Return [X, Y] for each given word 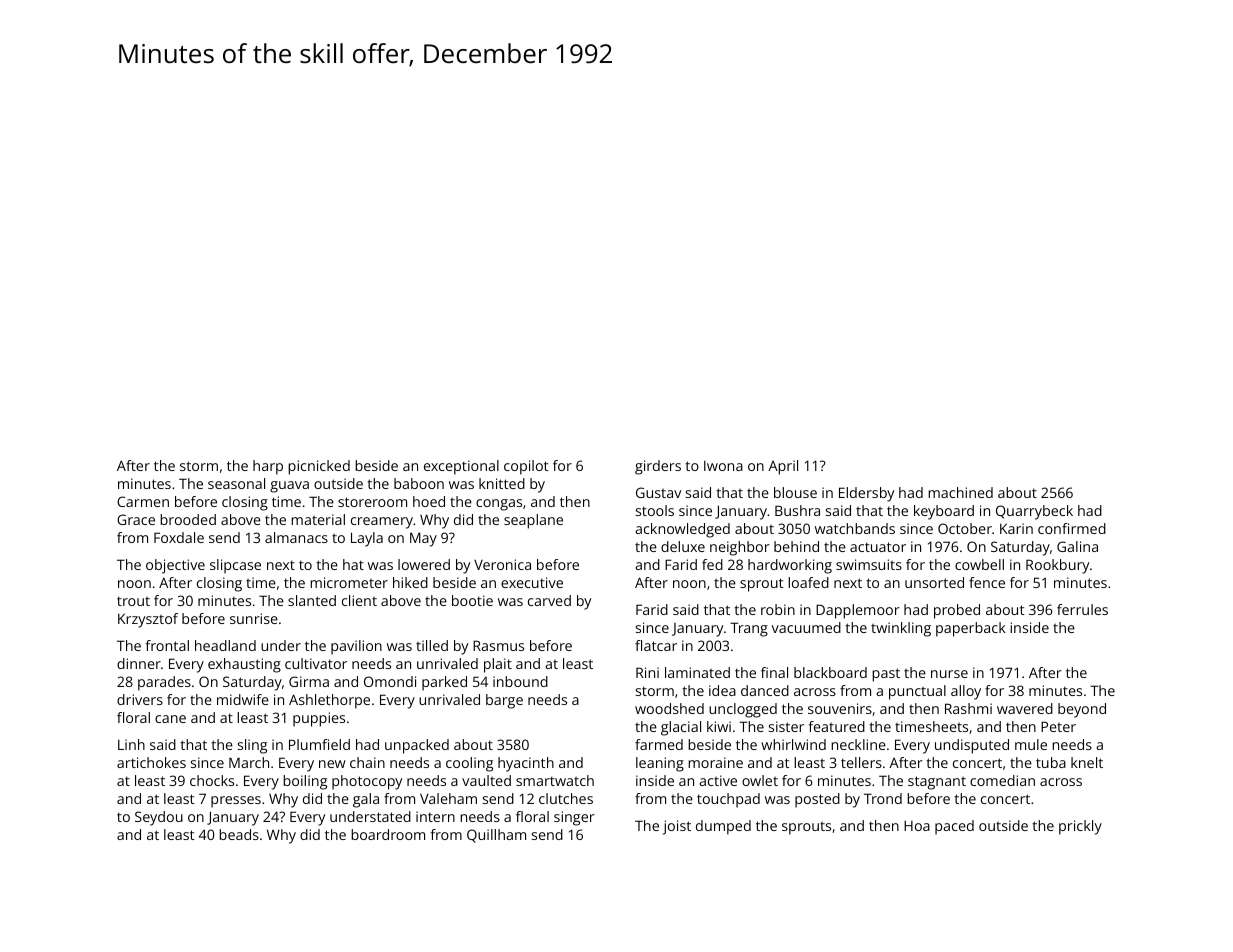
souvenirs [840, 708]
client [359, 600]
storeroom [372, 502]
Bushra [797, 510]
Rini [647, 672]
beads [239, 834]
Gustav [658, 492]
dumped [723, 827]
